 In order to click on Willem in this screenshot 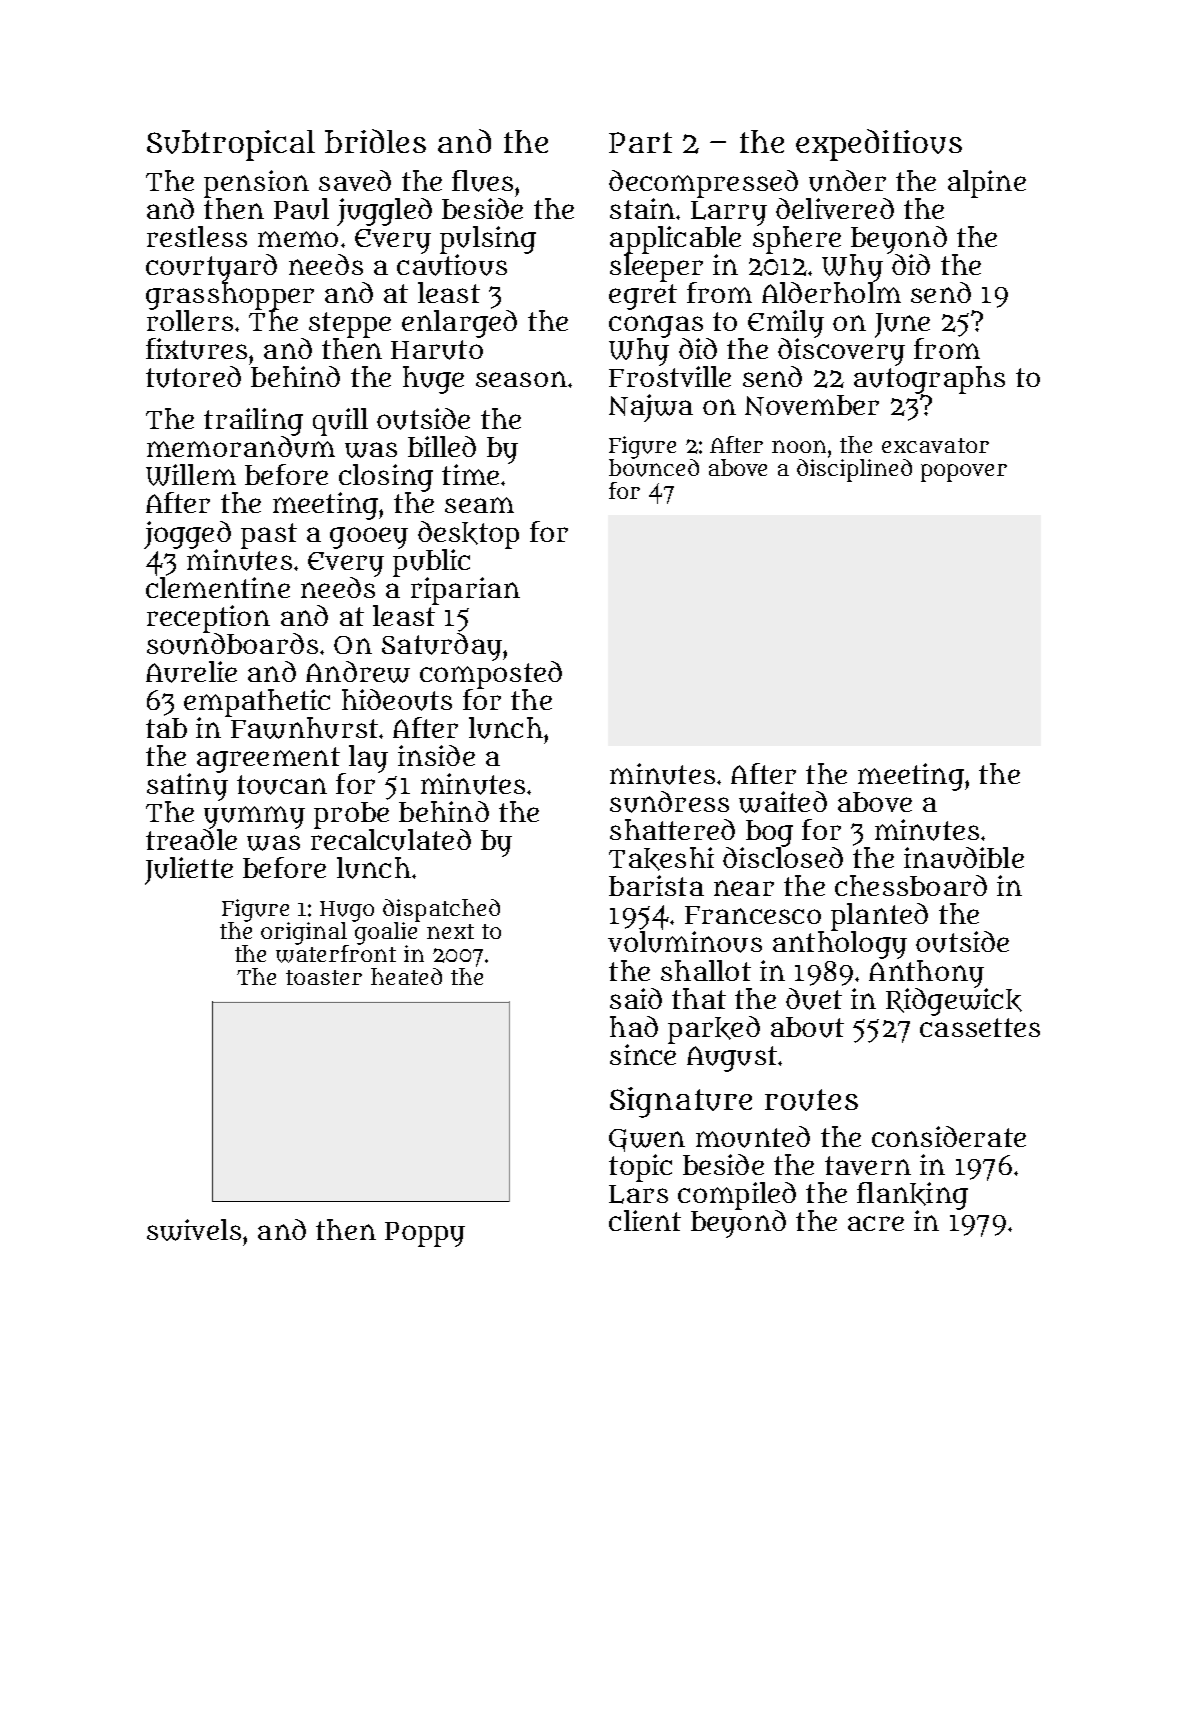, I will do `click(191, 475)`.
